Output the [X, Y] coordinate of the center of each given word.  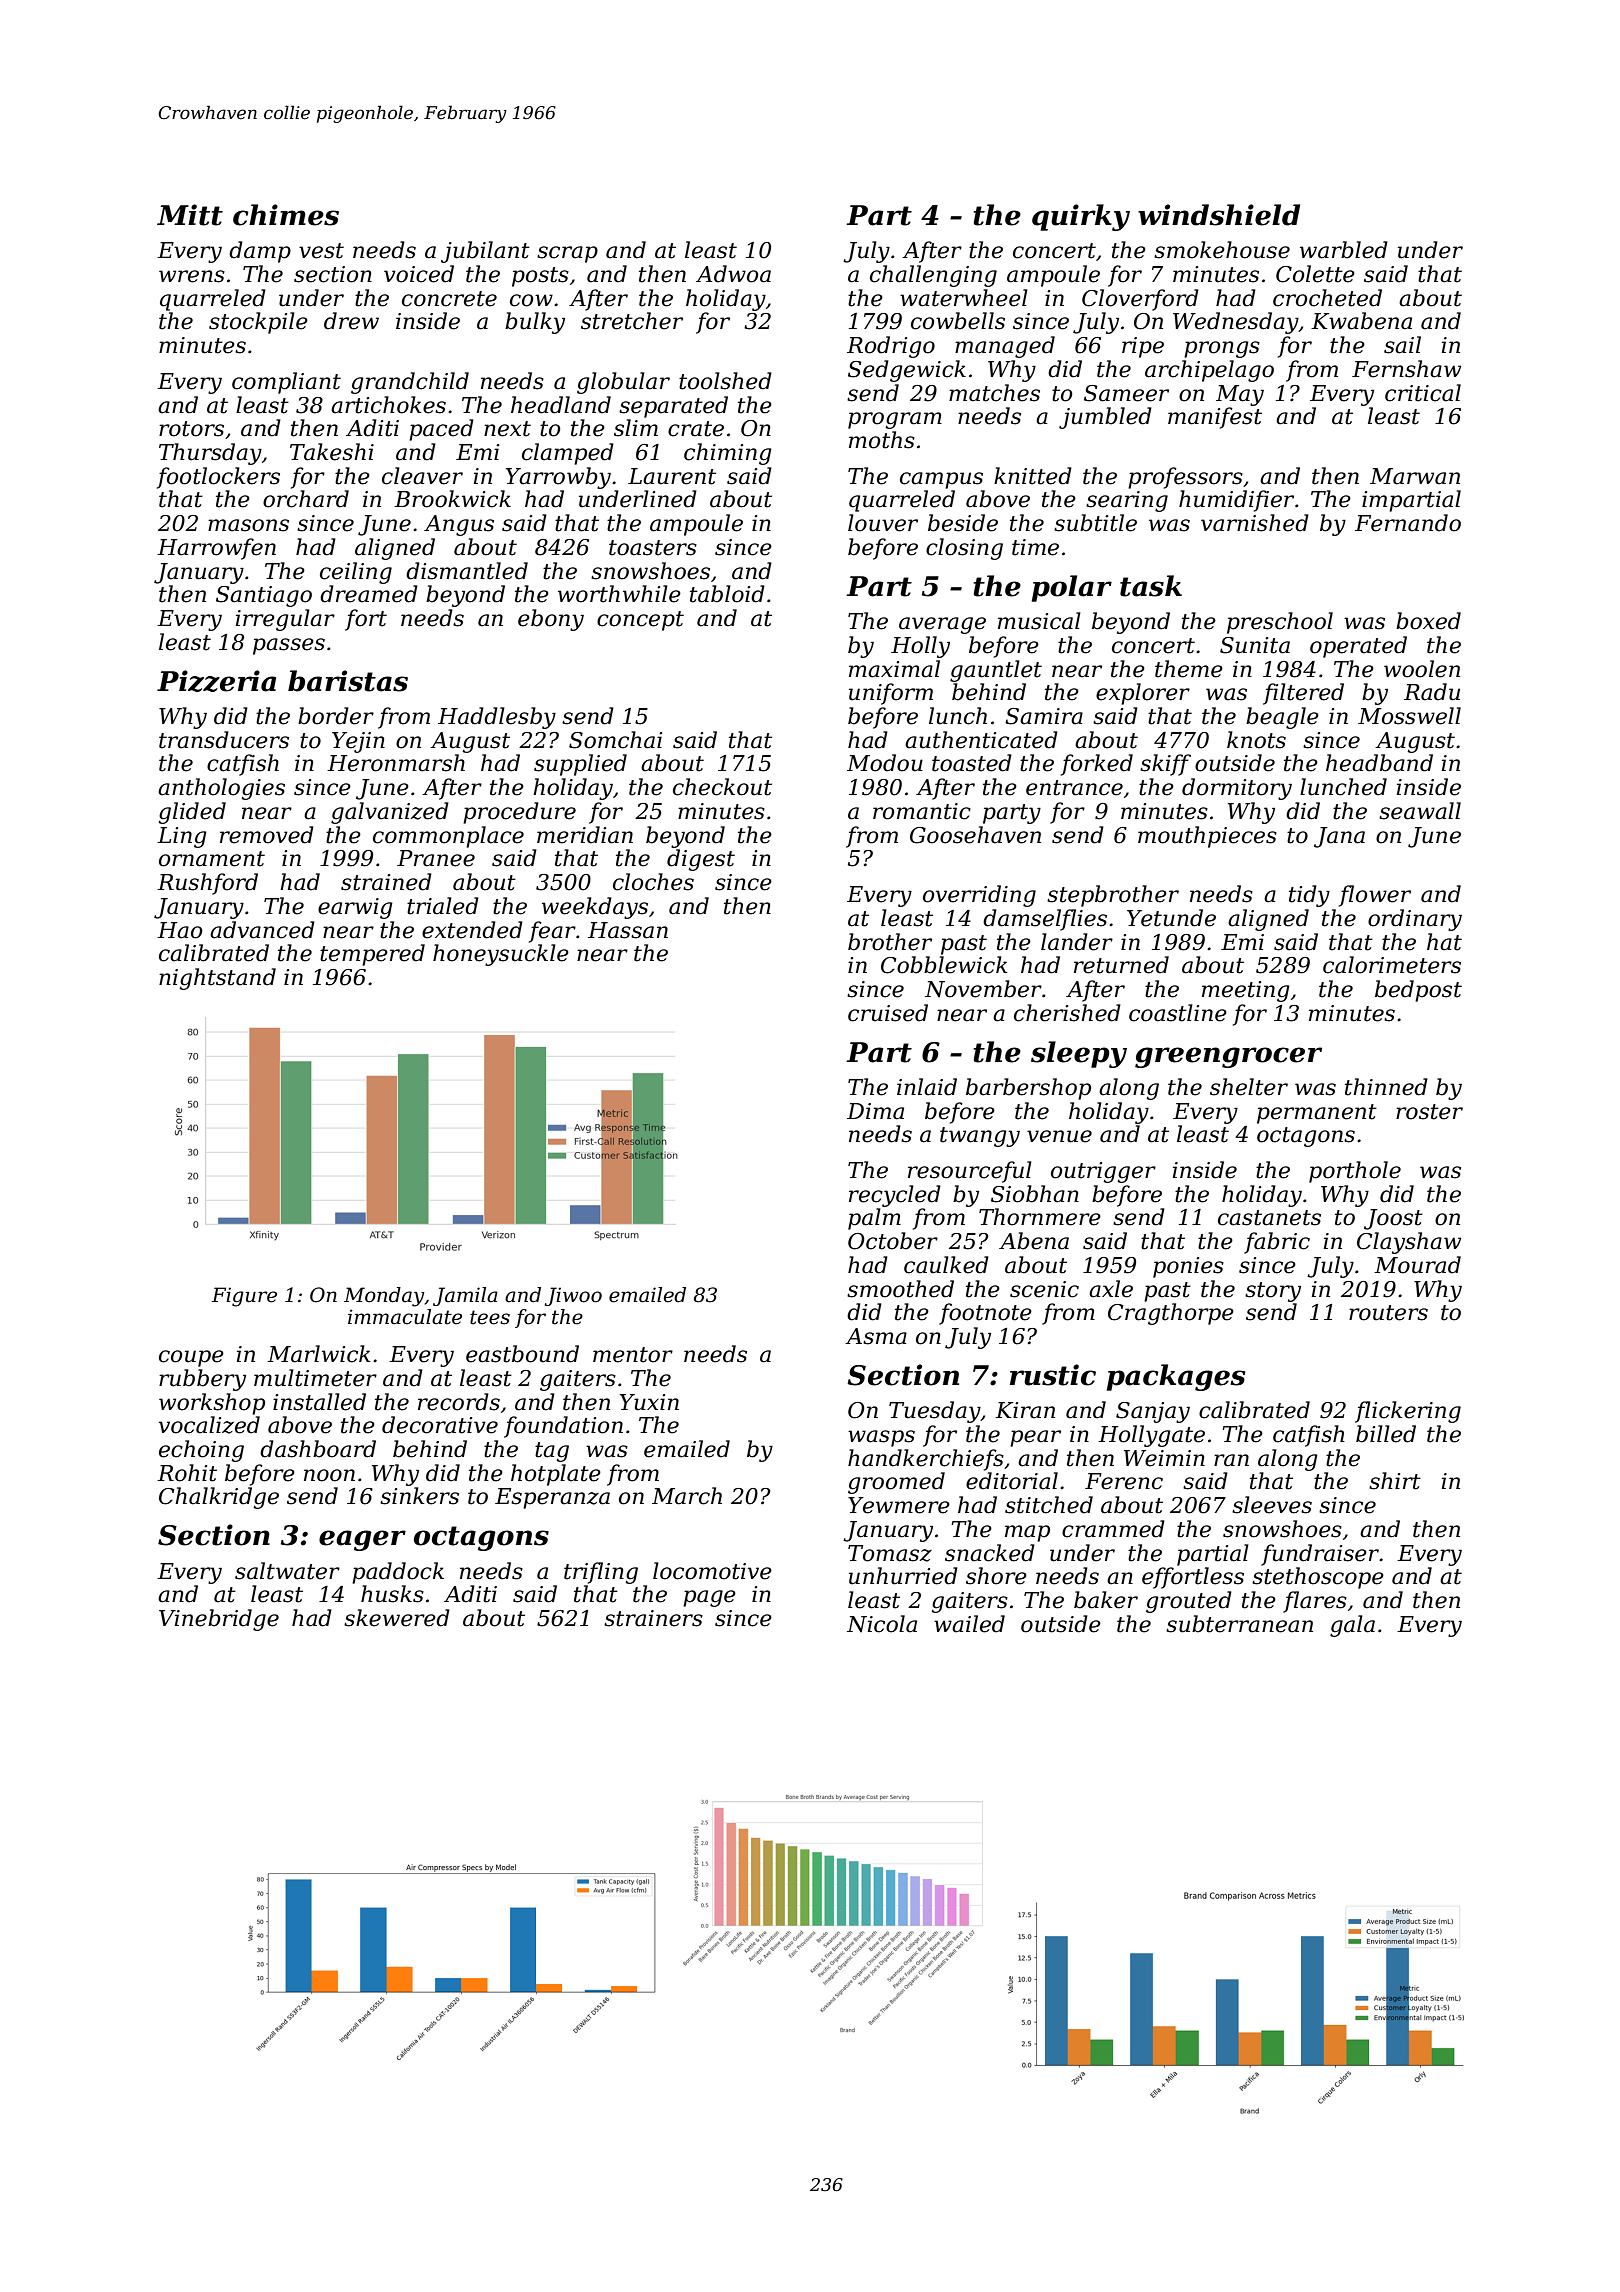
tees [490, 1317]
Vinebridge [219, 1620]
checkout [722, 787]
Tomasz [890, 1553]
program [895, 420]
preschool [1280, 623]
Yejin [358, 742]
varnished [1255, 523]
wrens [192, 276]
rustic [1053, 1375]
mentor [633, 1355]
